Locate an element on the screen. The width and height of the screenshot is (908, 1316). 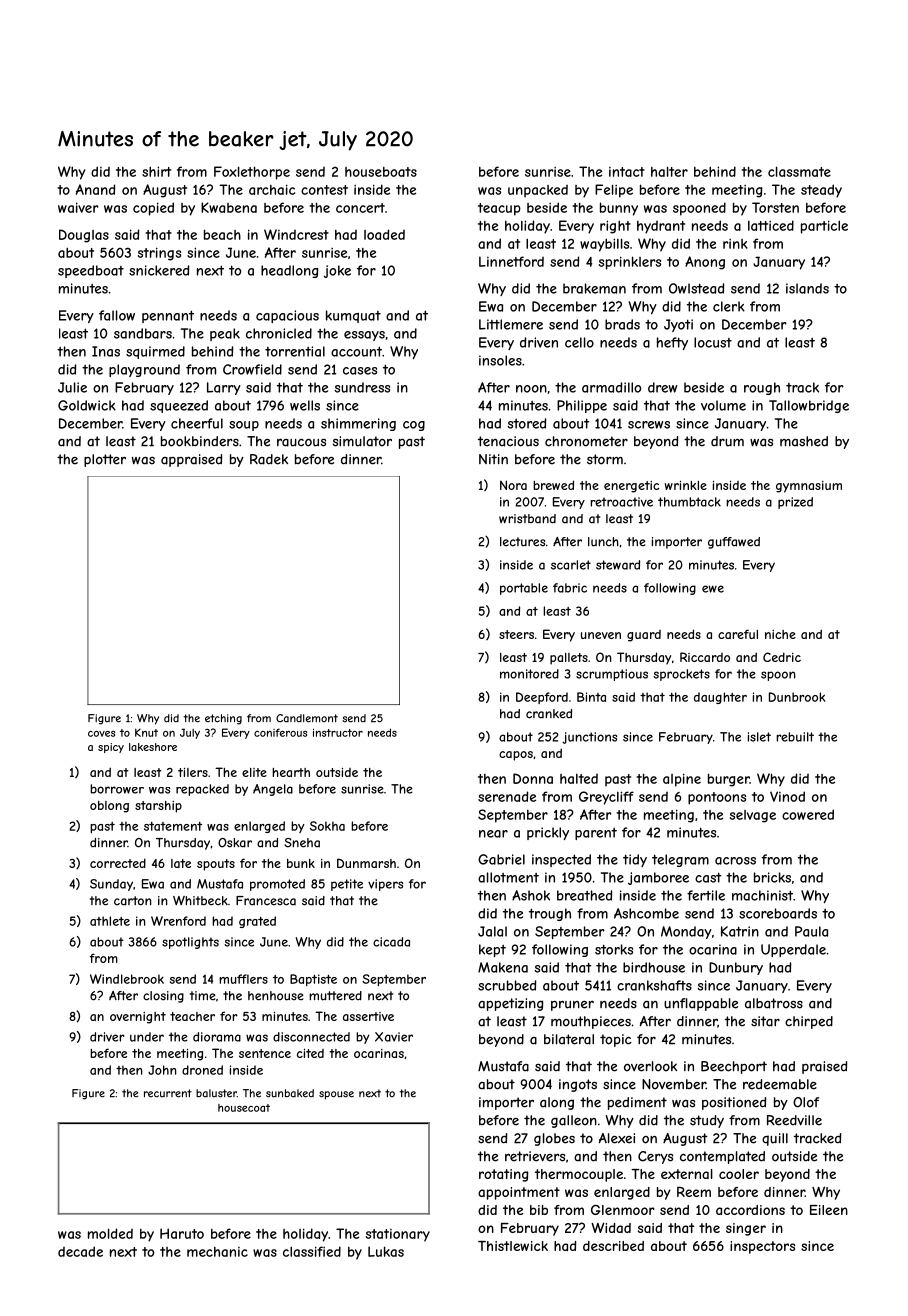
brakeman is located at coordinates (594, 288).
